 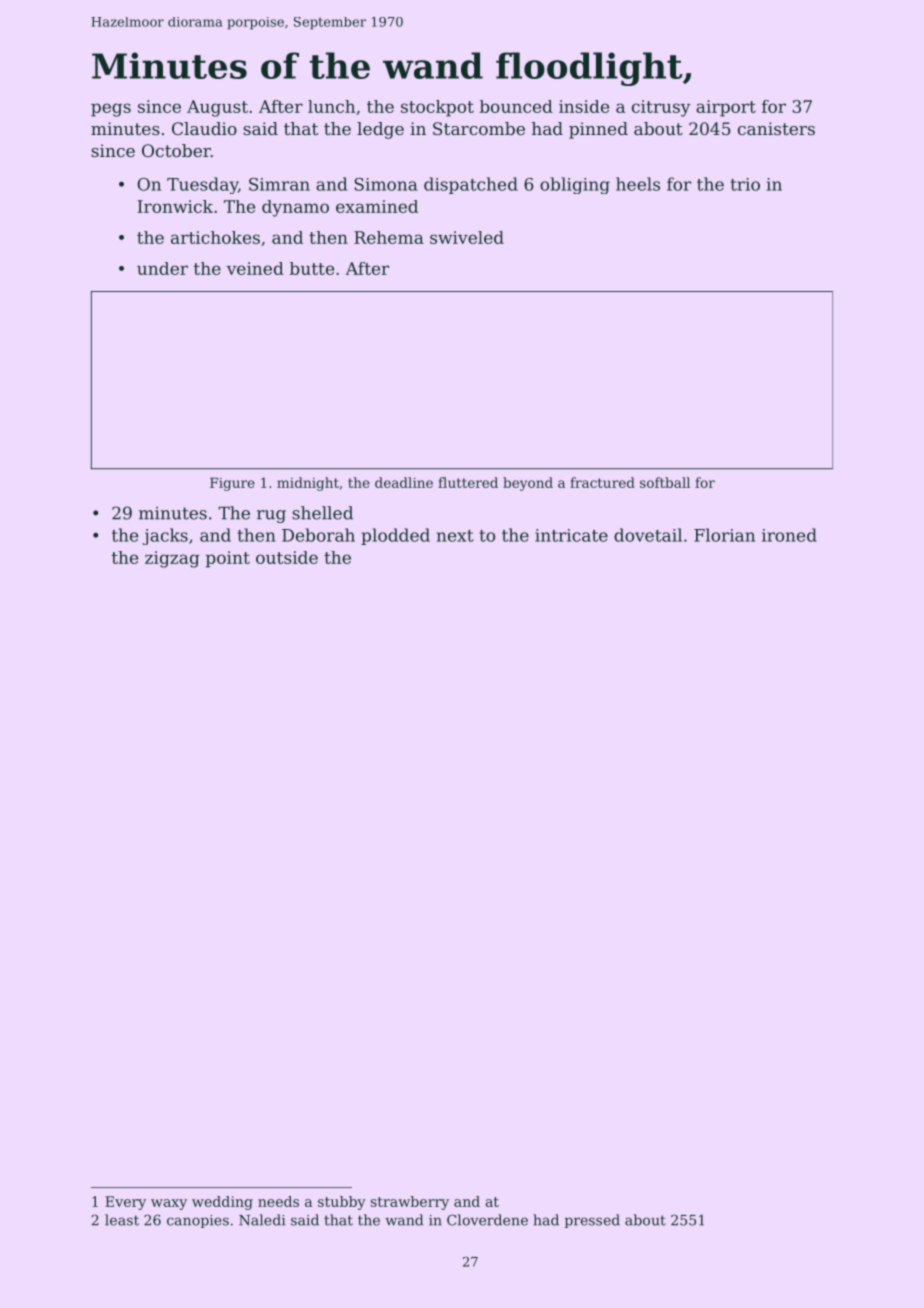 I want to click on Naledi, so click(x=262, y=1220).
